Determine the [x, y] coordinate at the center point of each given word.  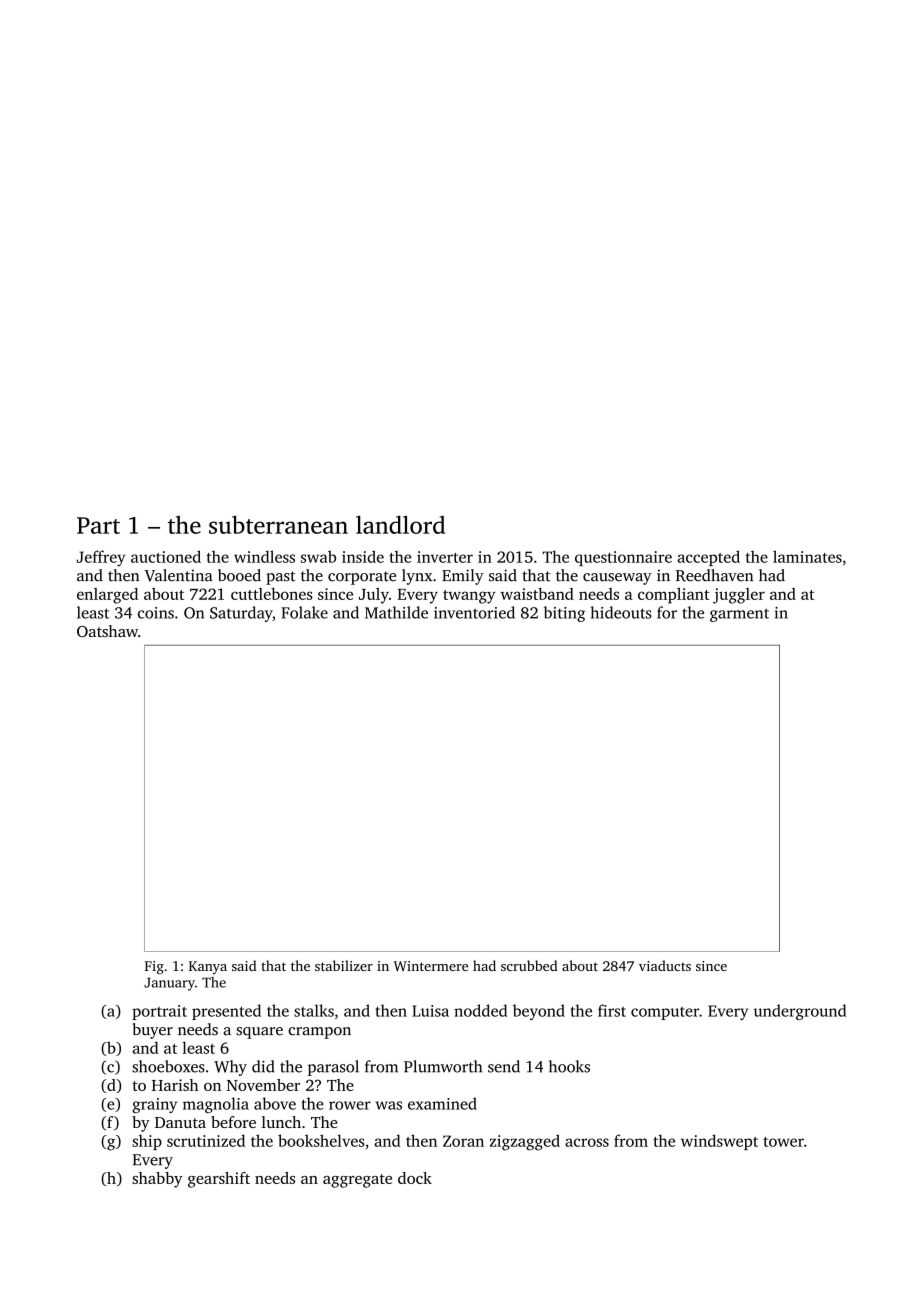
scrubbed [529, 965]
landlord [400, 524]
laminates [807, 556]
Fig [154, 968]
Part [98, 525]
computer [665, 1013]
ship [147, 1142]
